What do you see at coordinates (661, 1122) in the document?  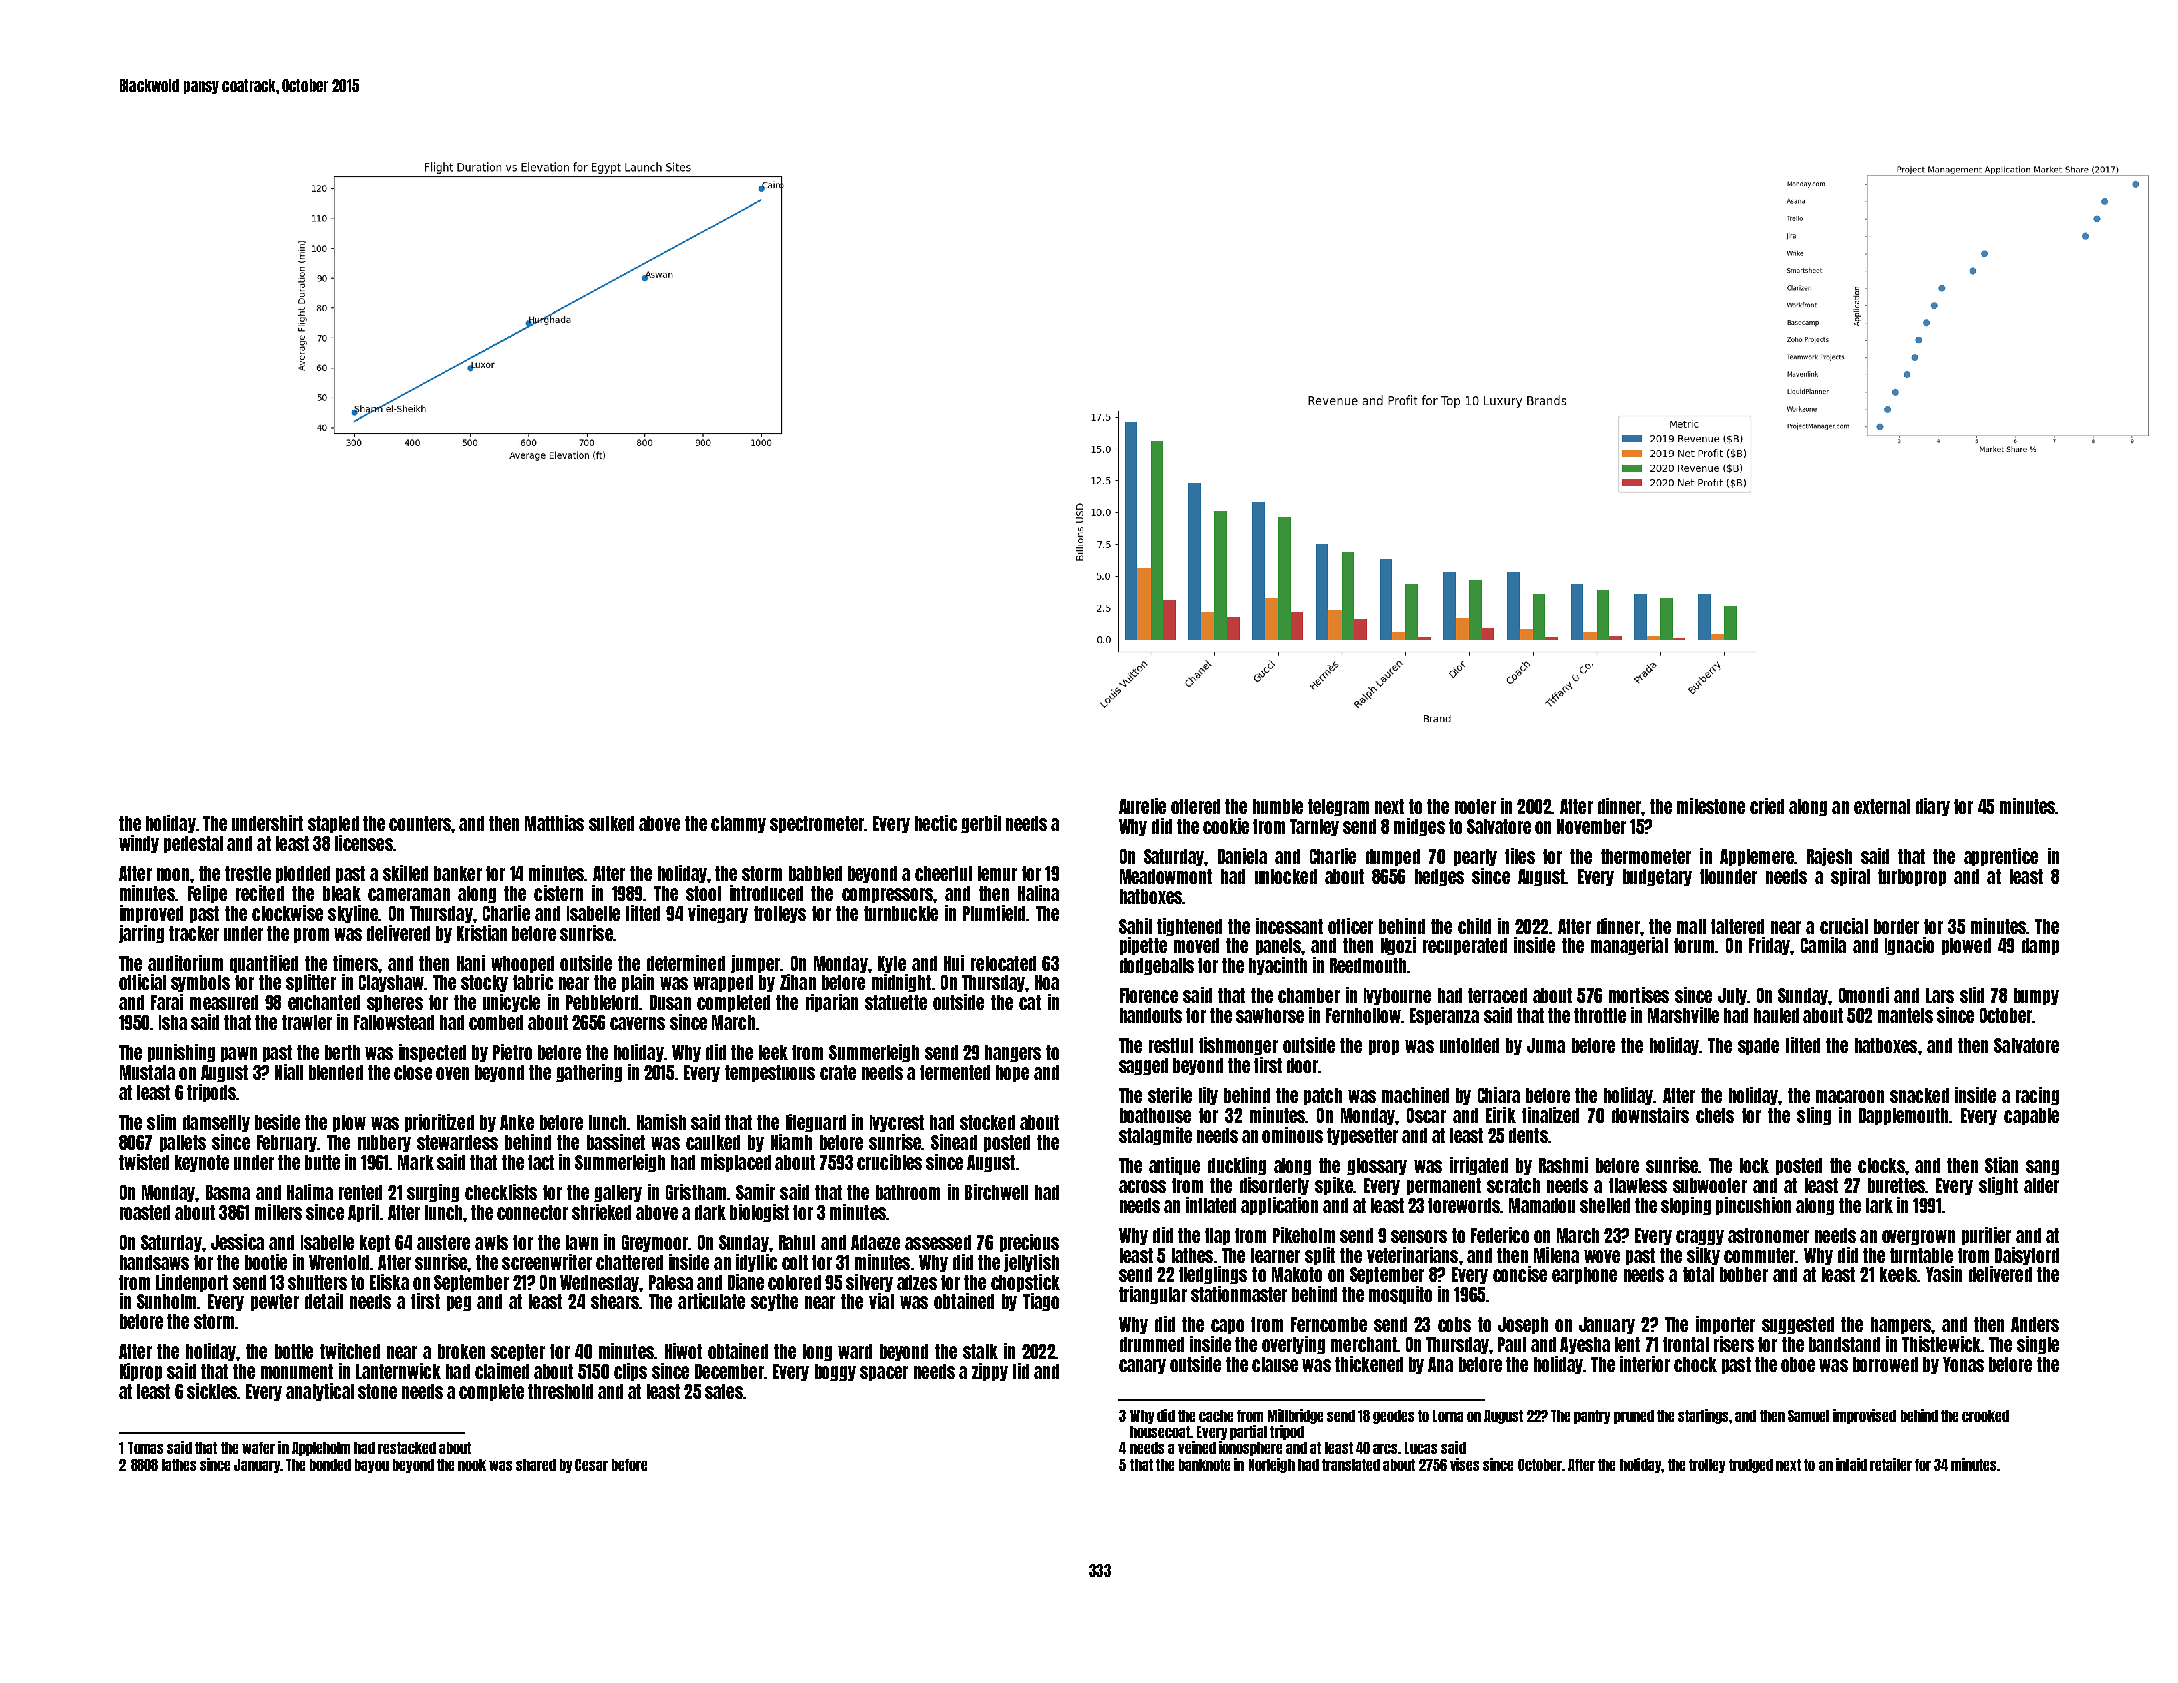 I see `Hamish` at bounding box center [661, 1122].
